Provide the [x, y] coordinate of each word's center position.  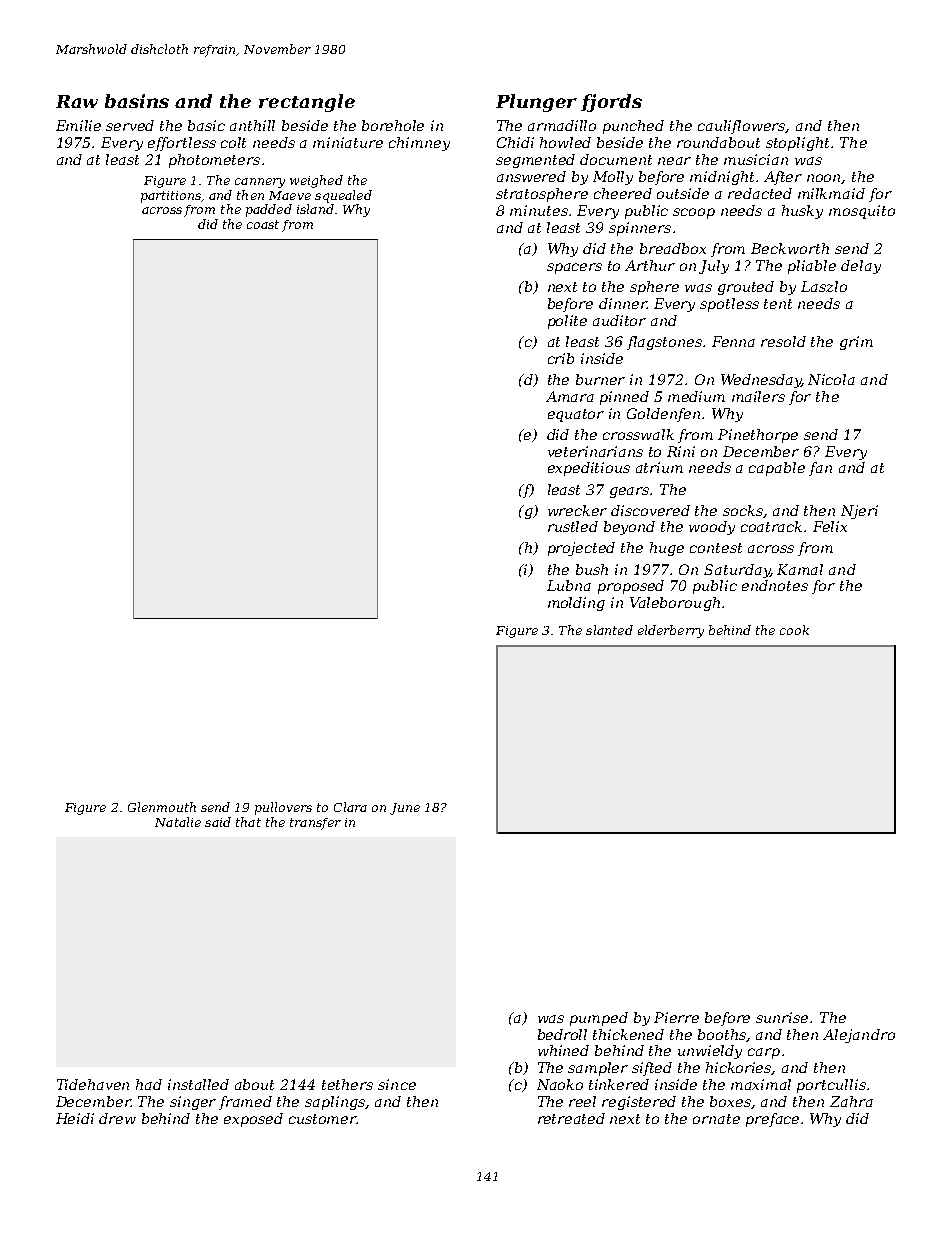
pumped [599, 1019]
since [397, 1084]
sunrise [782, 1017]
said [218, 822]
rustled [573, 526]
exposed [253, 1120]
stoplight [797, 144]
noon [824, 179]
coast [263, 224]
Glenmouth [162, 807]
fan [820, 469]
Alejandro [859, 1036]
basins [137, 101]
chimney [419, 144]
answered [531, 176]
